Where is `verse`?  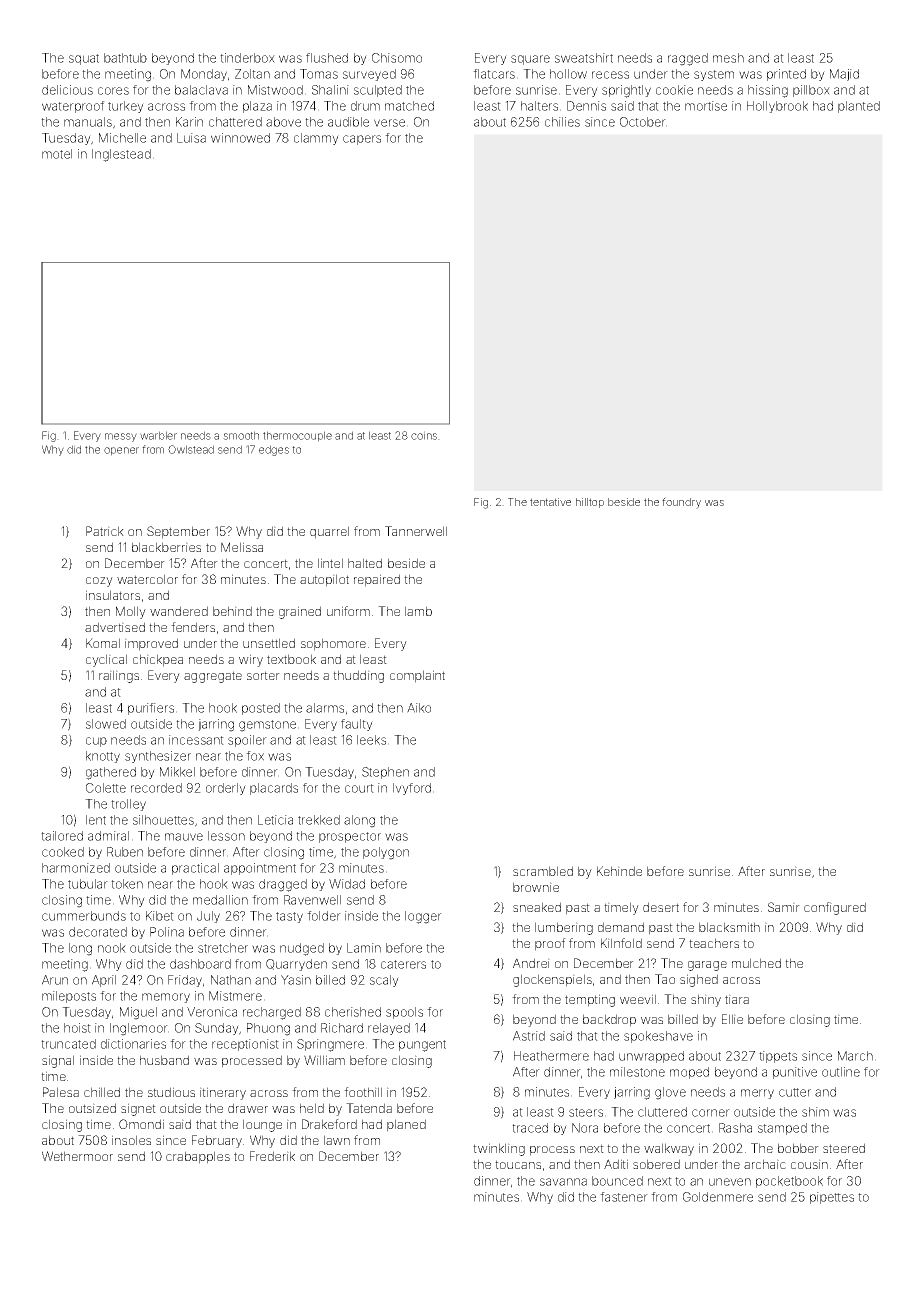 verse is located at coordinates (389, 123).
